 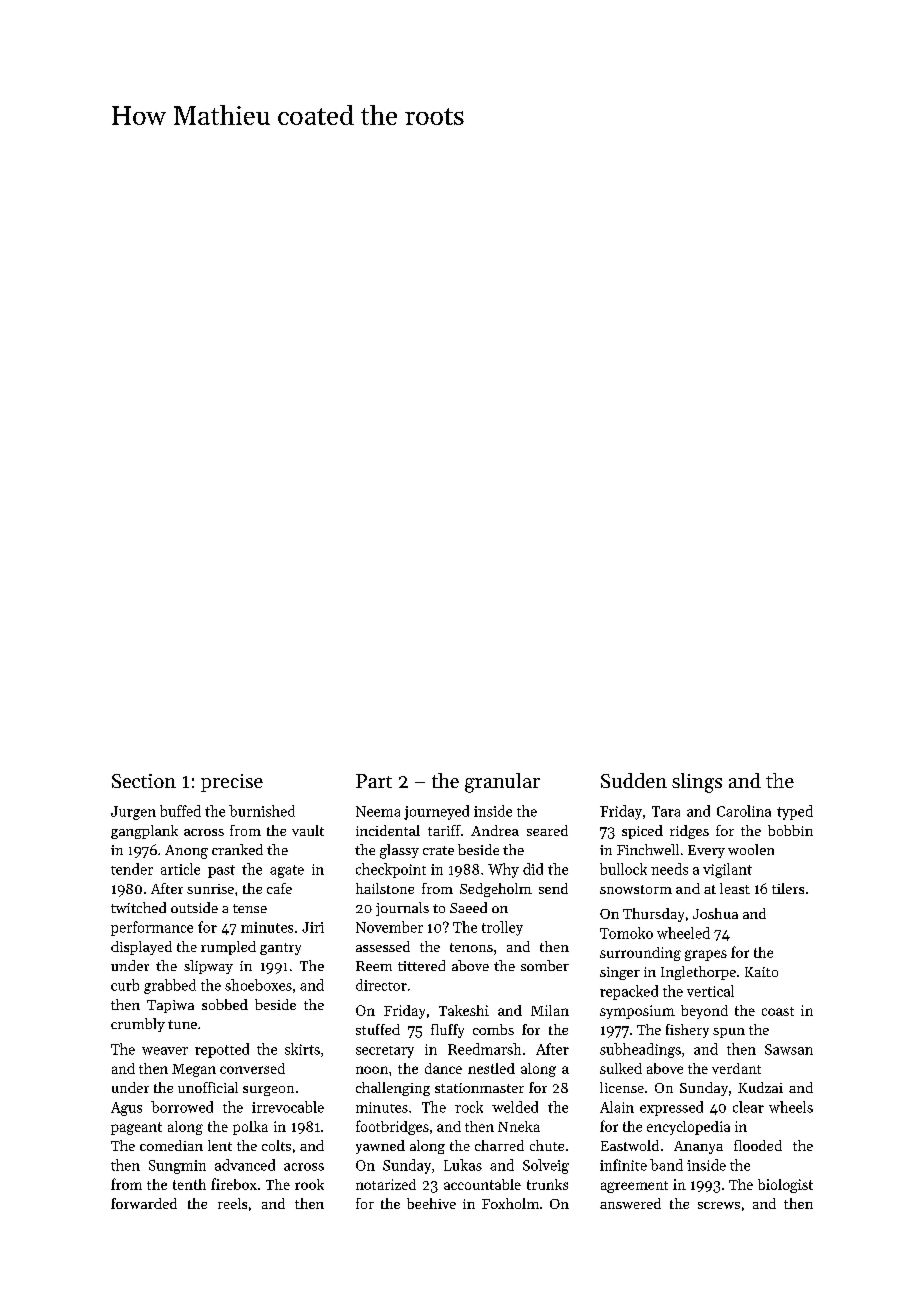 I want to click on gantry, so click(x=280, y=949).
